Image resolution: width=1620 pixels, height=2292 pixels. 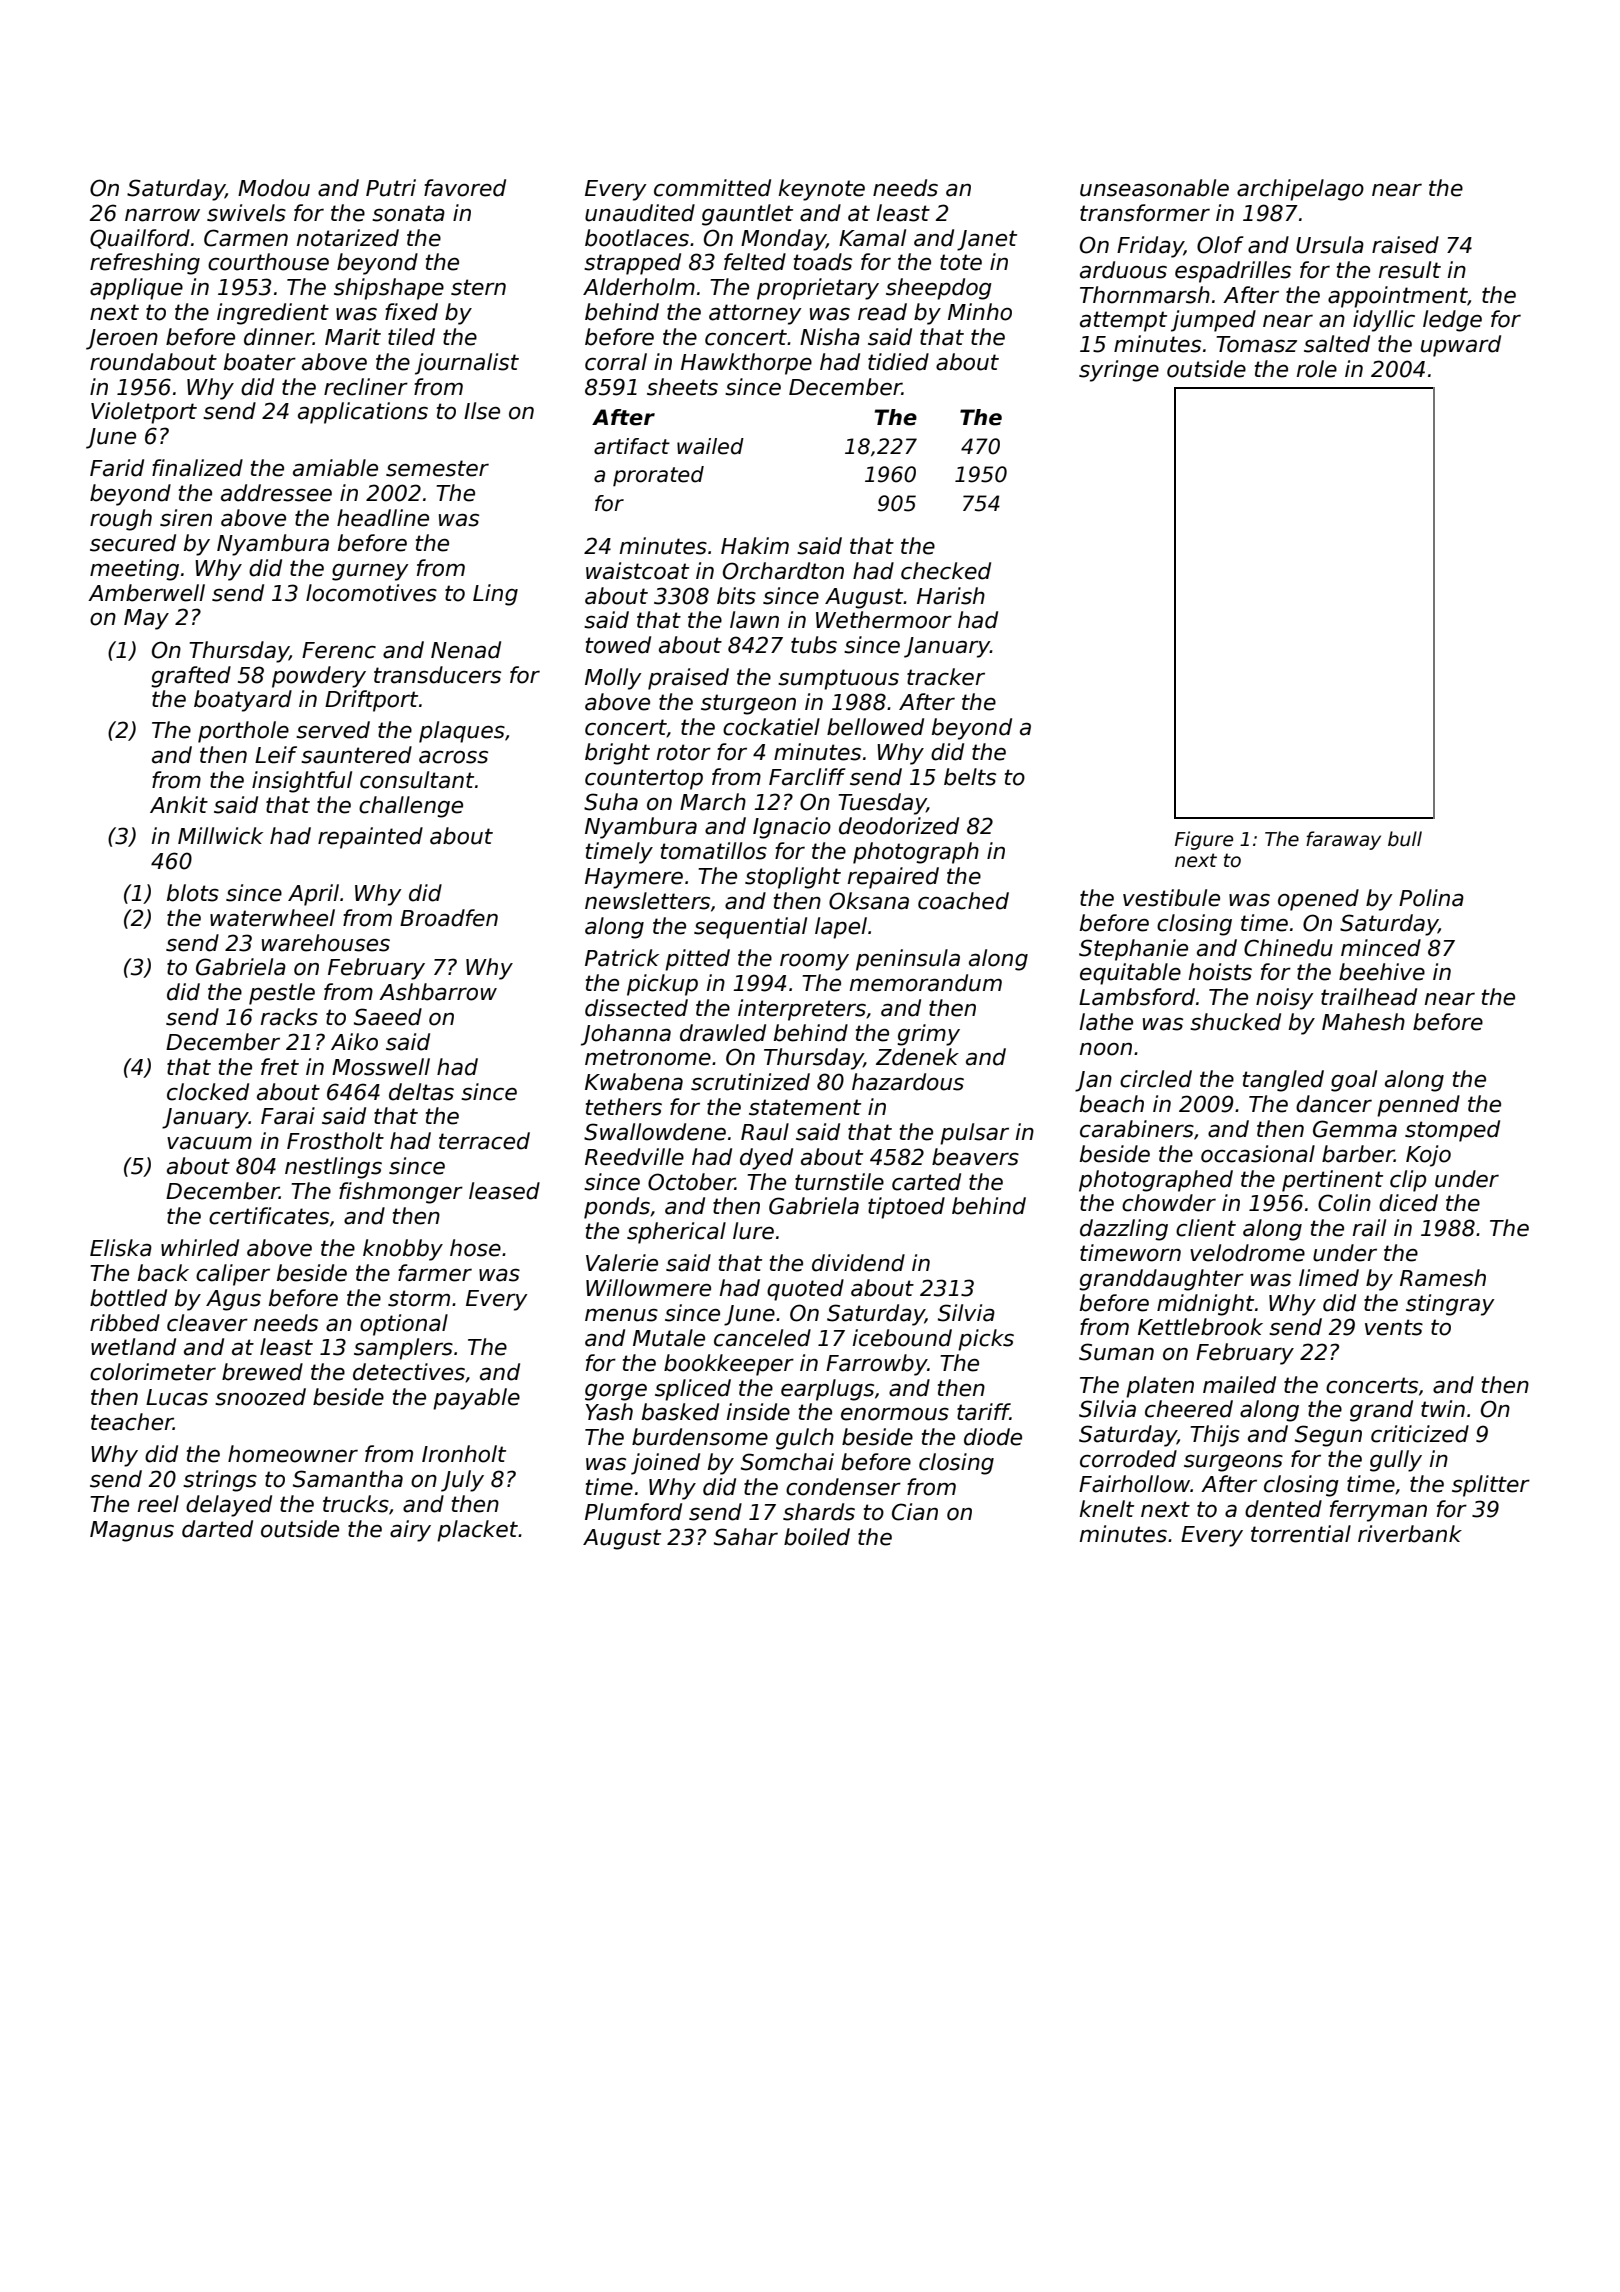 I want to click on occasional, so click(x=1258, y=1154).
